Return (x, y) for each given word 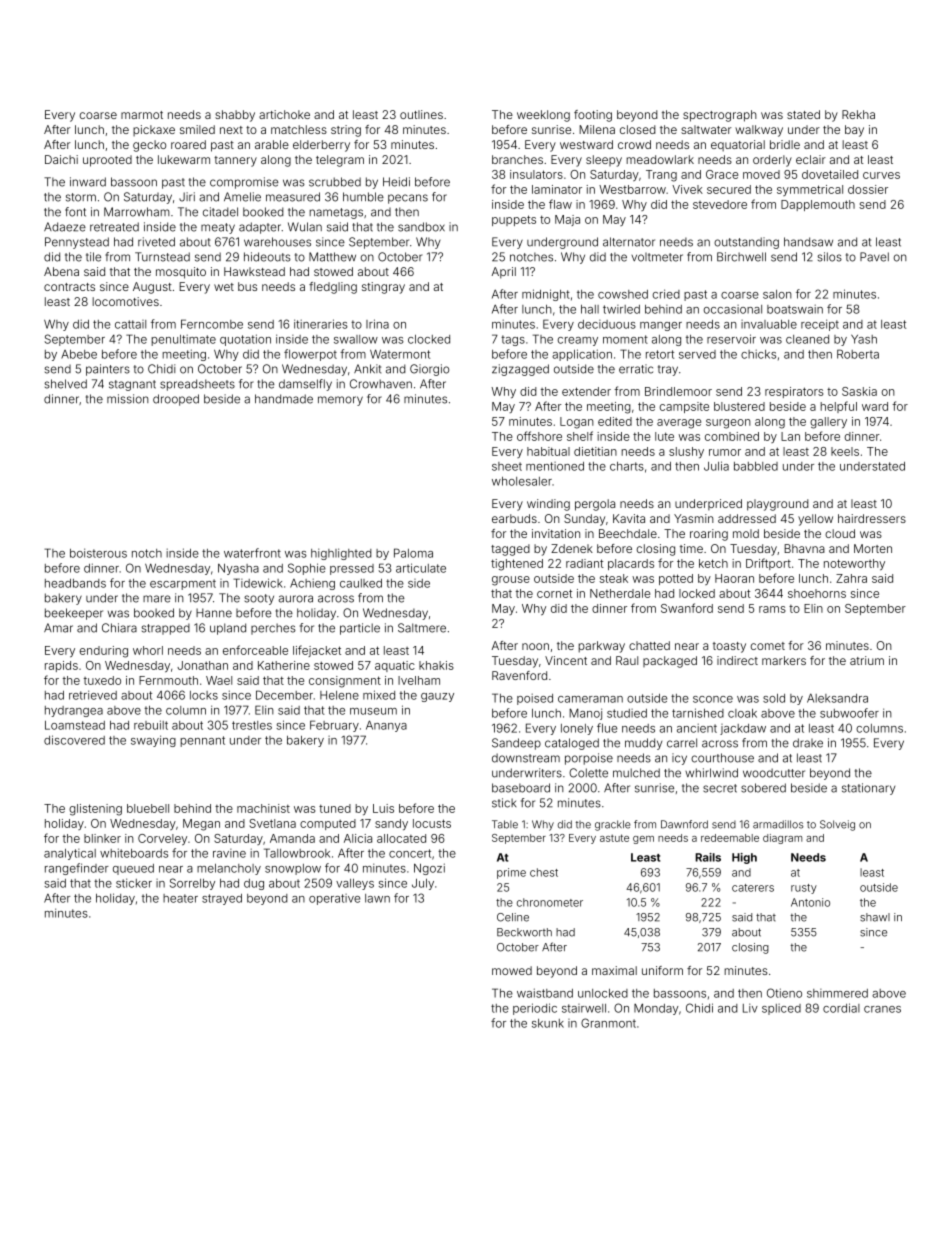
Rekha (858, 114)
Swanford (687, 608)
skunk (548, 1023)
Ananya (386, 726)
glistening (95, 810)
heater (180, 898)
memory (340, 401)
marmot (142, 115)
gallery (828, 423)
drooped (176, 400)
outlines (421, 114)
